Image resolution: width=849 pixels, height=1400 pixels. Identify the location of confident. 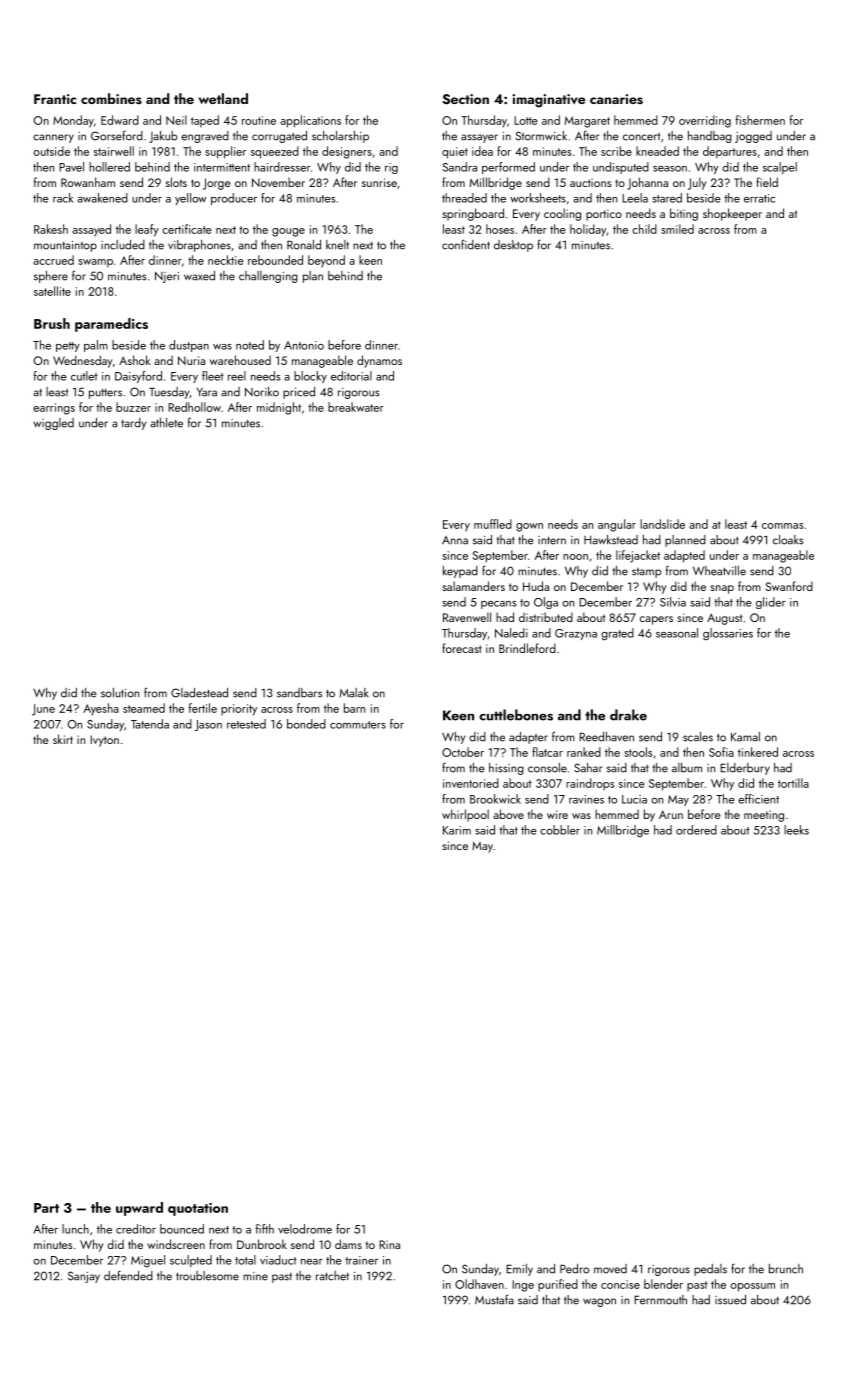
(466, 244).
